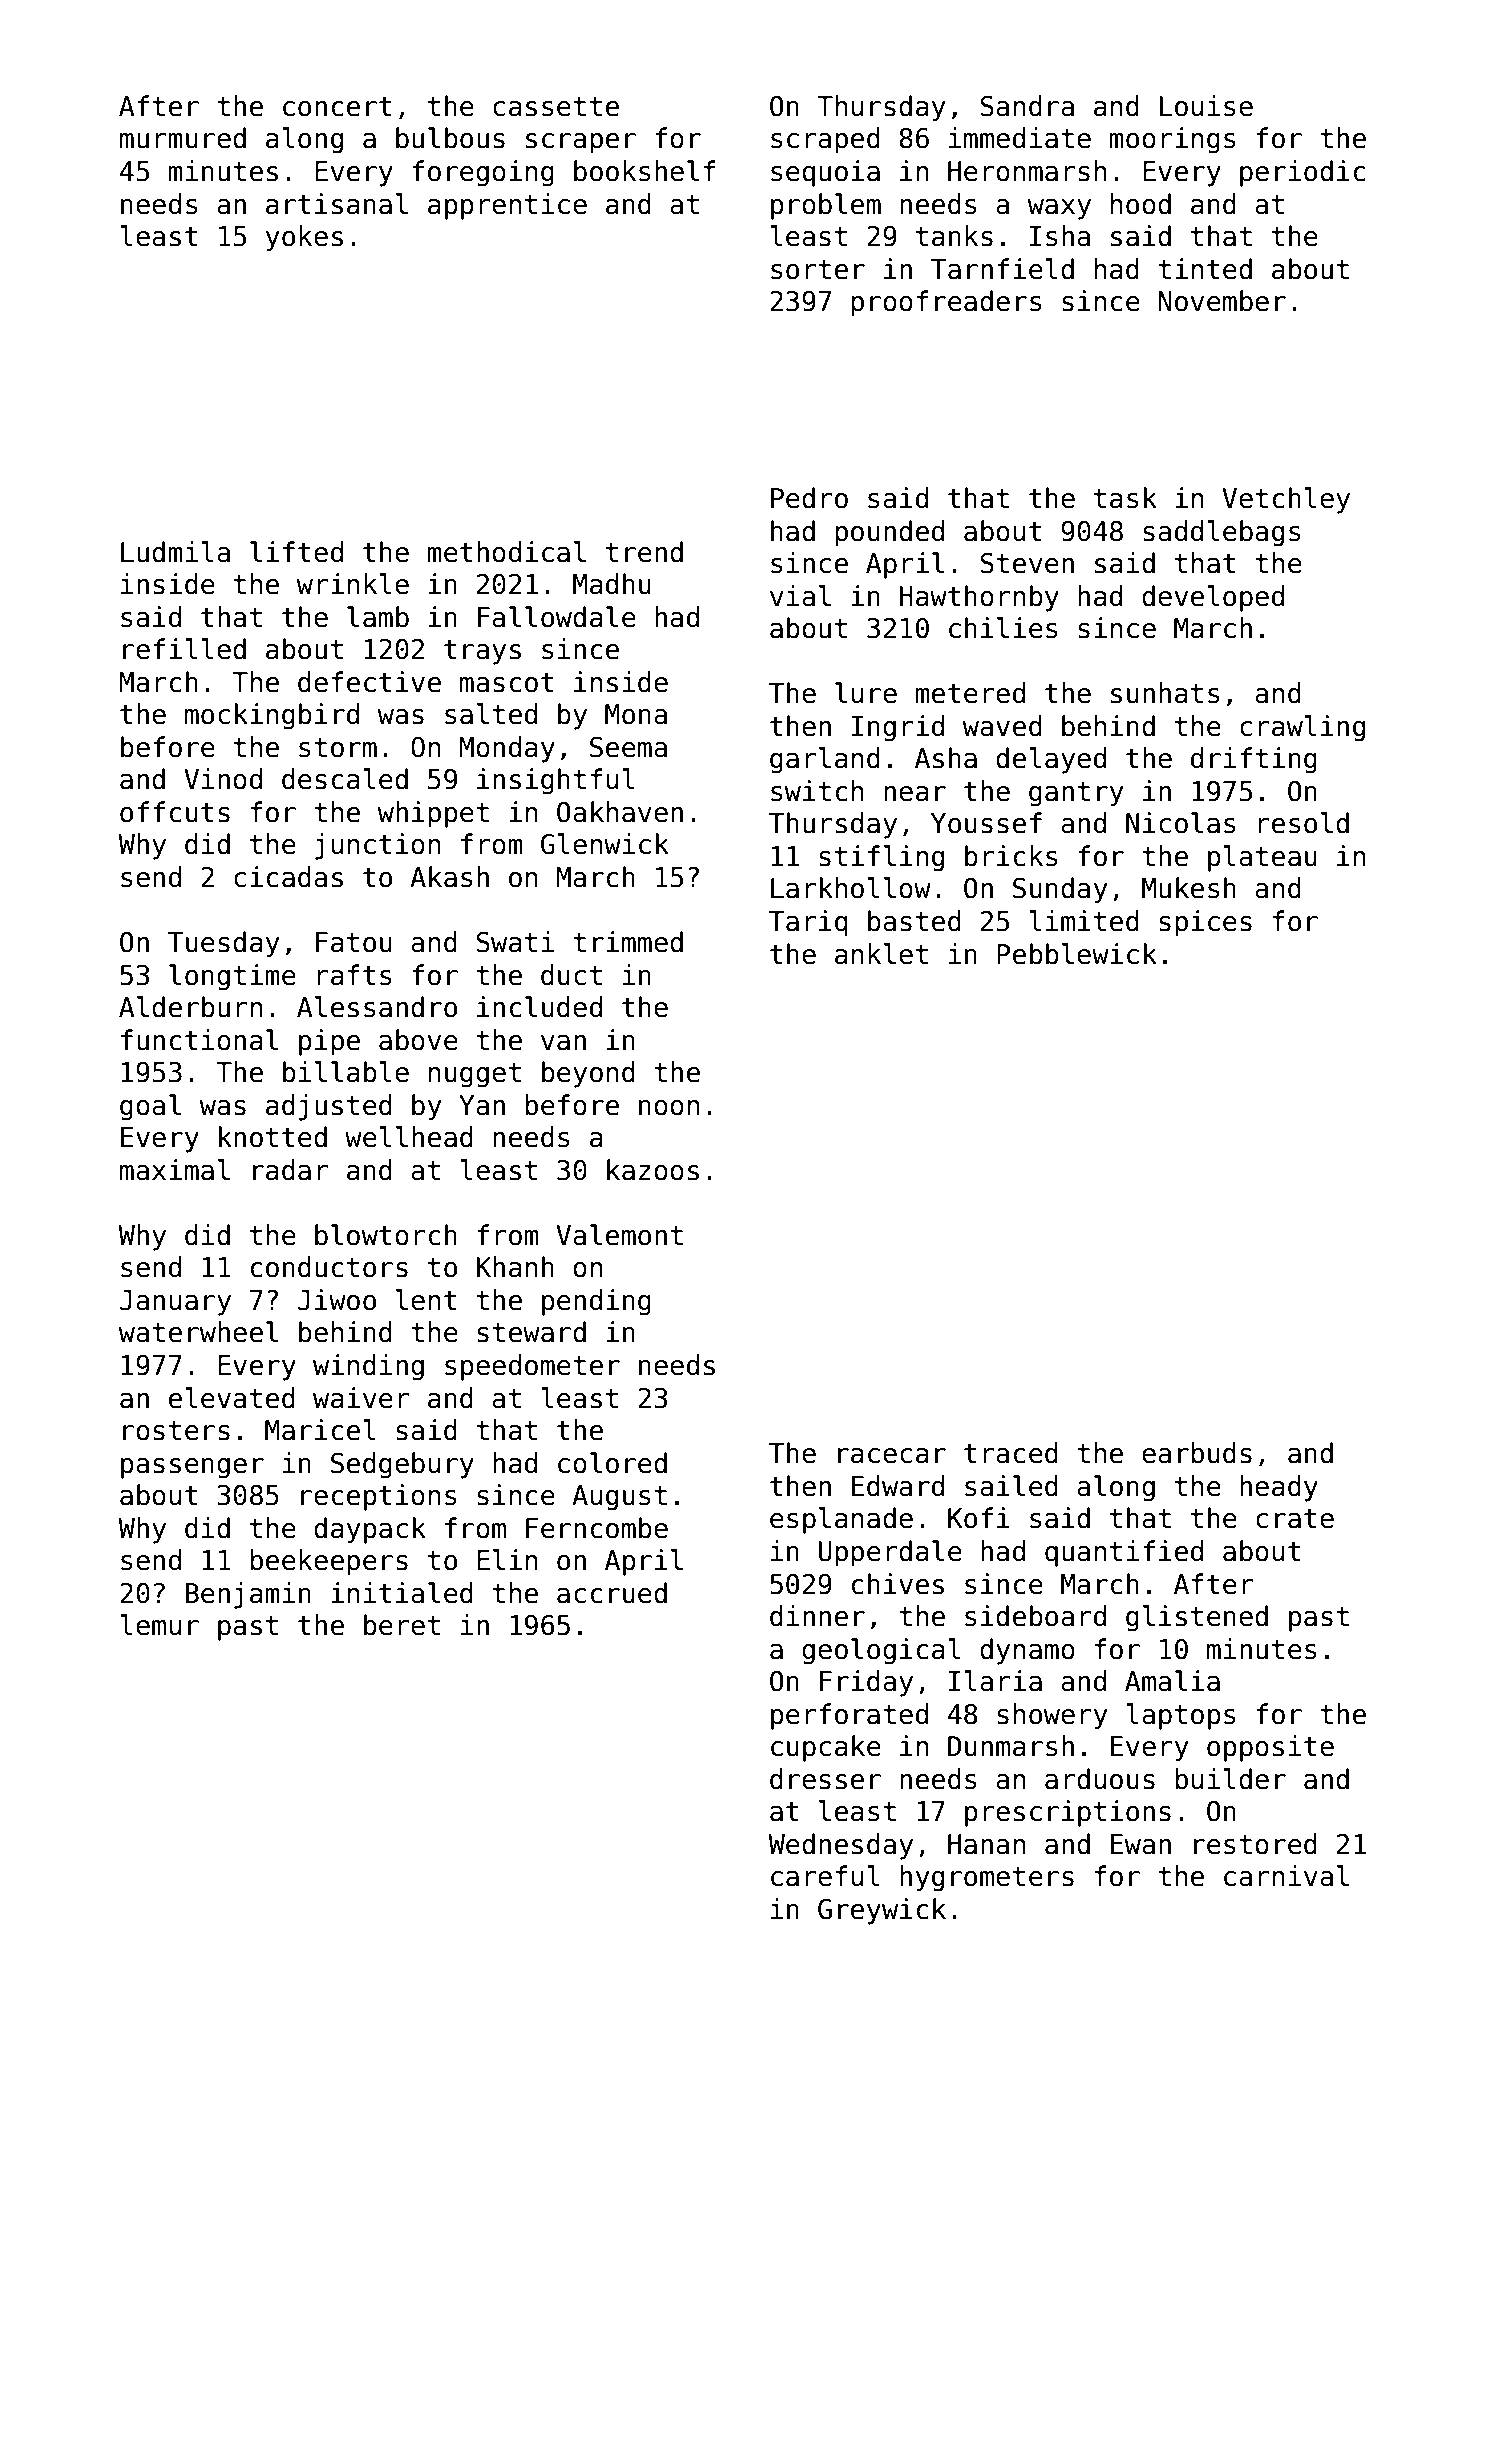  What do you see at coordinates (159, 1625) in the screenshot?
I see `lemur` at bounding box center [159, 1625].
